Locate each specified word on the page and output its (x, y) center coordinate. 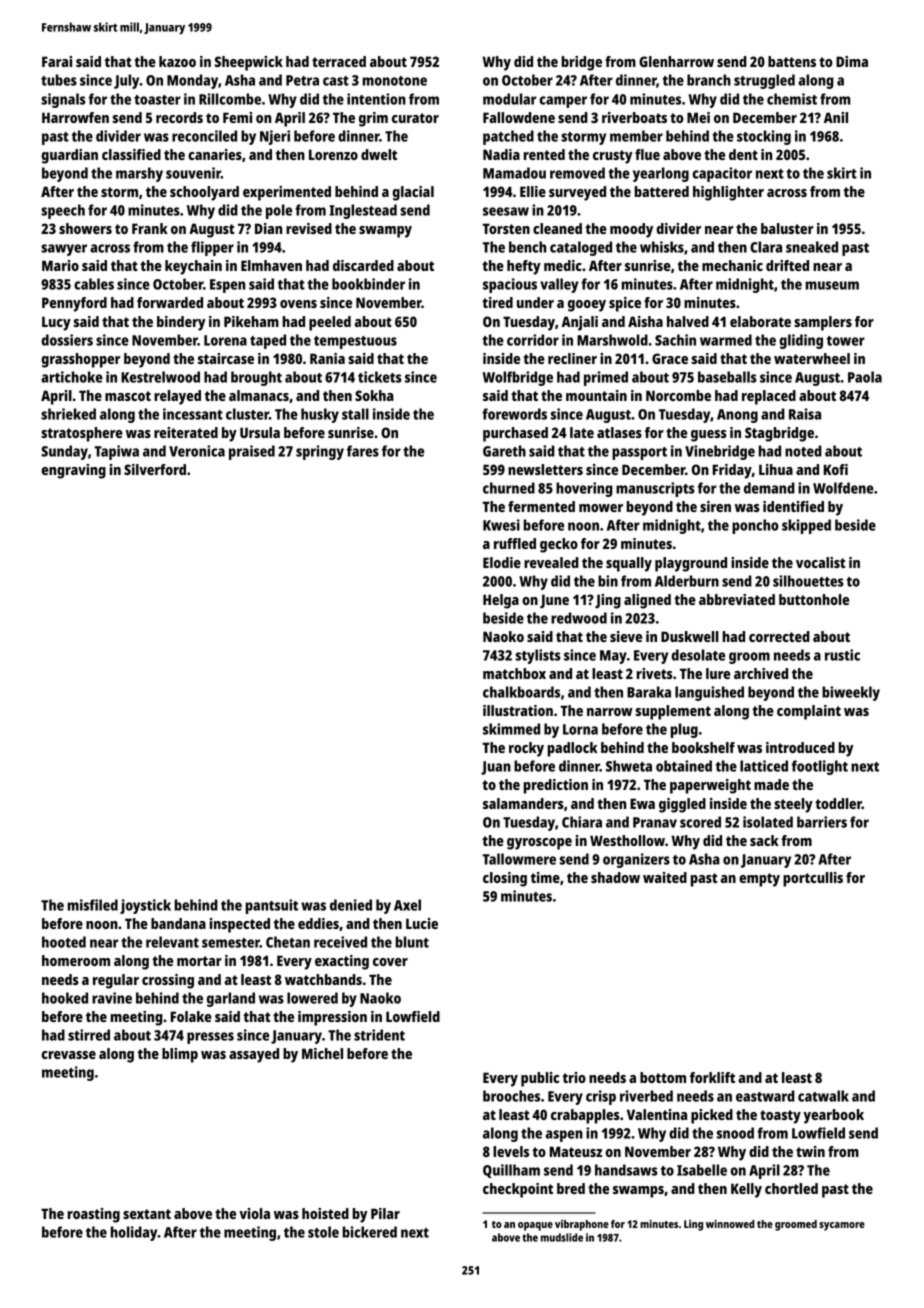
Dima (852, 61)
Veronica (197, 451)
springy (320, 452)
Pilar (385, 1213)
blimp (180, 1055)
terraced (339, 61)
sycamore (842, 1226)
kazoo (177, 61)
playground (691, 564)
